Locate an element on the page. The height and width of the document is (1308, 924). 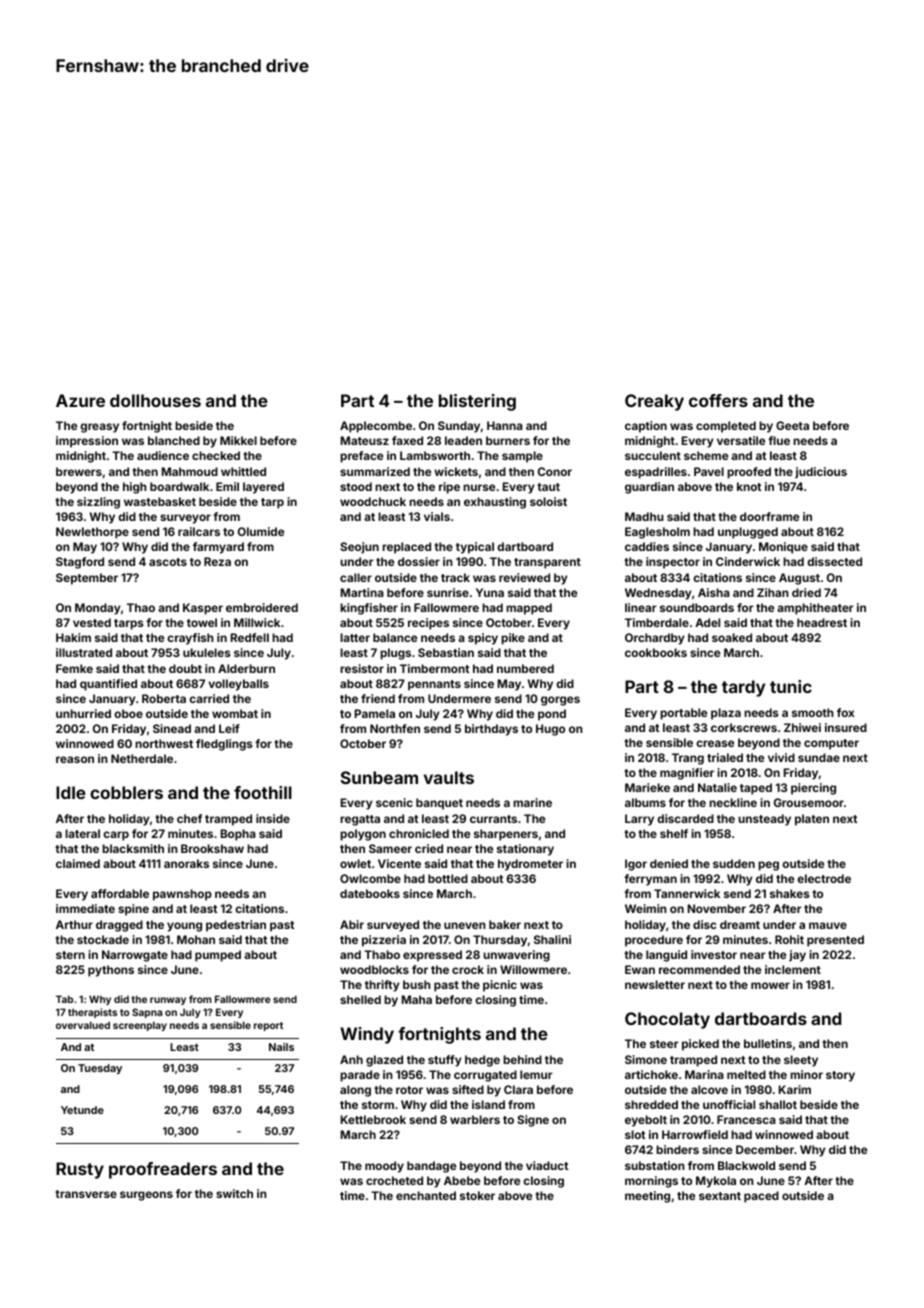
coffers is located at coordinates (718, 400).
